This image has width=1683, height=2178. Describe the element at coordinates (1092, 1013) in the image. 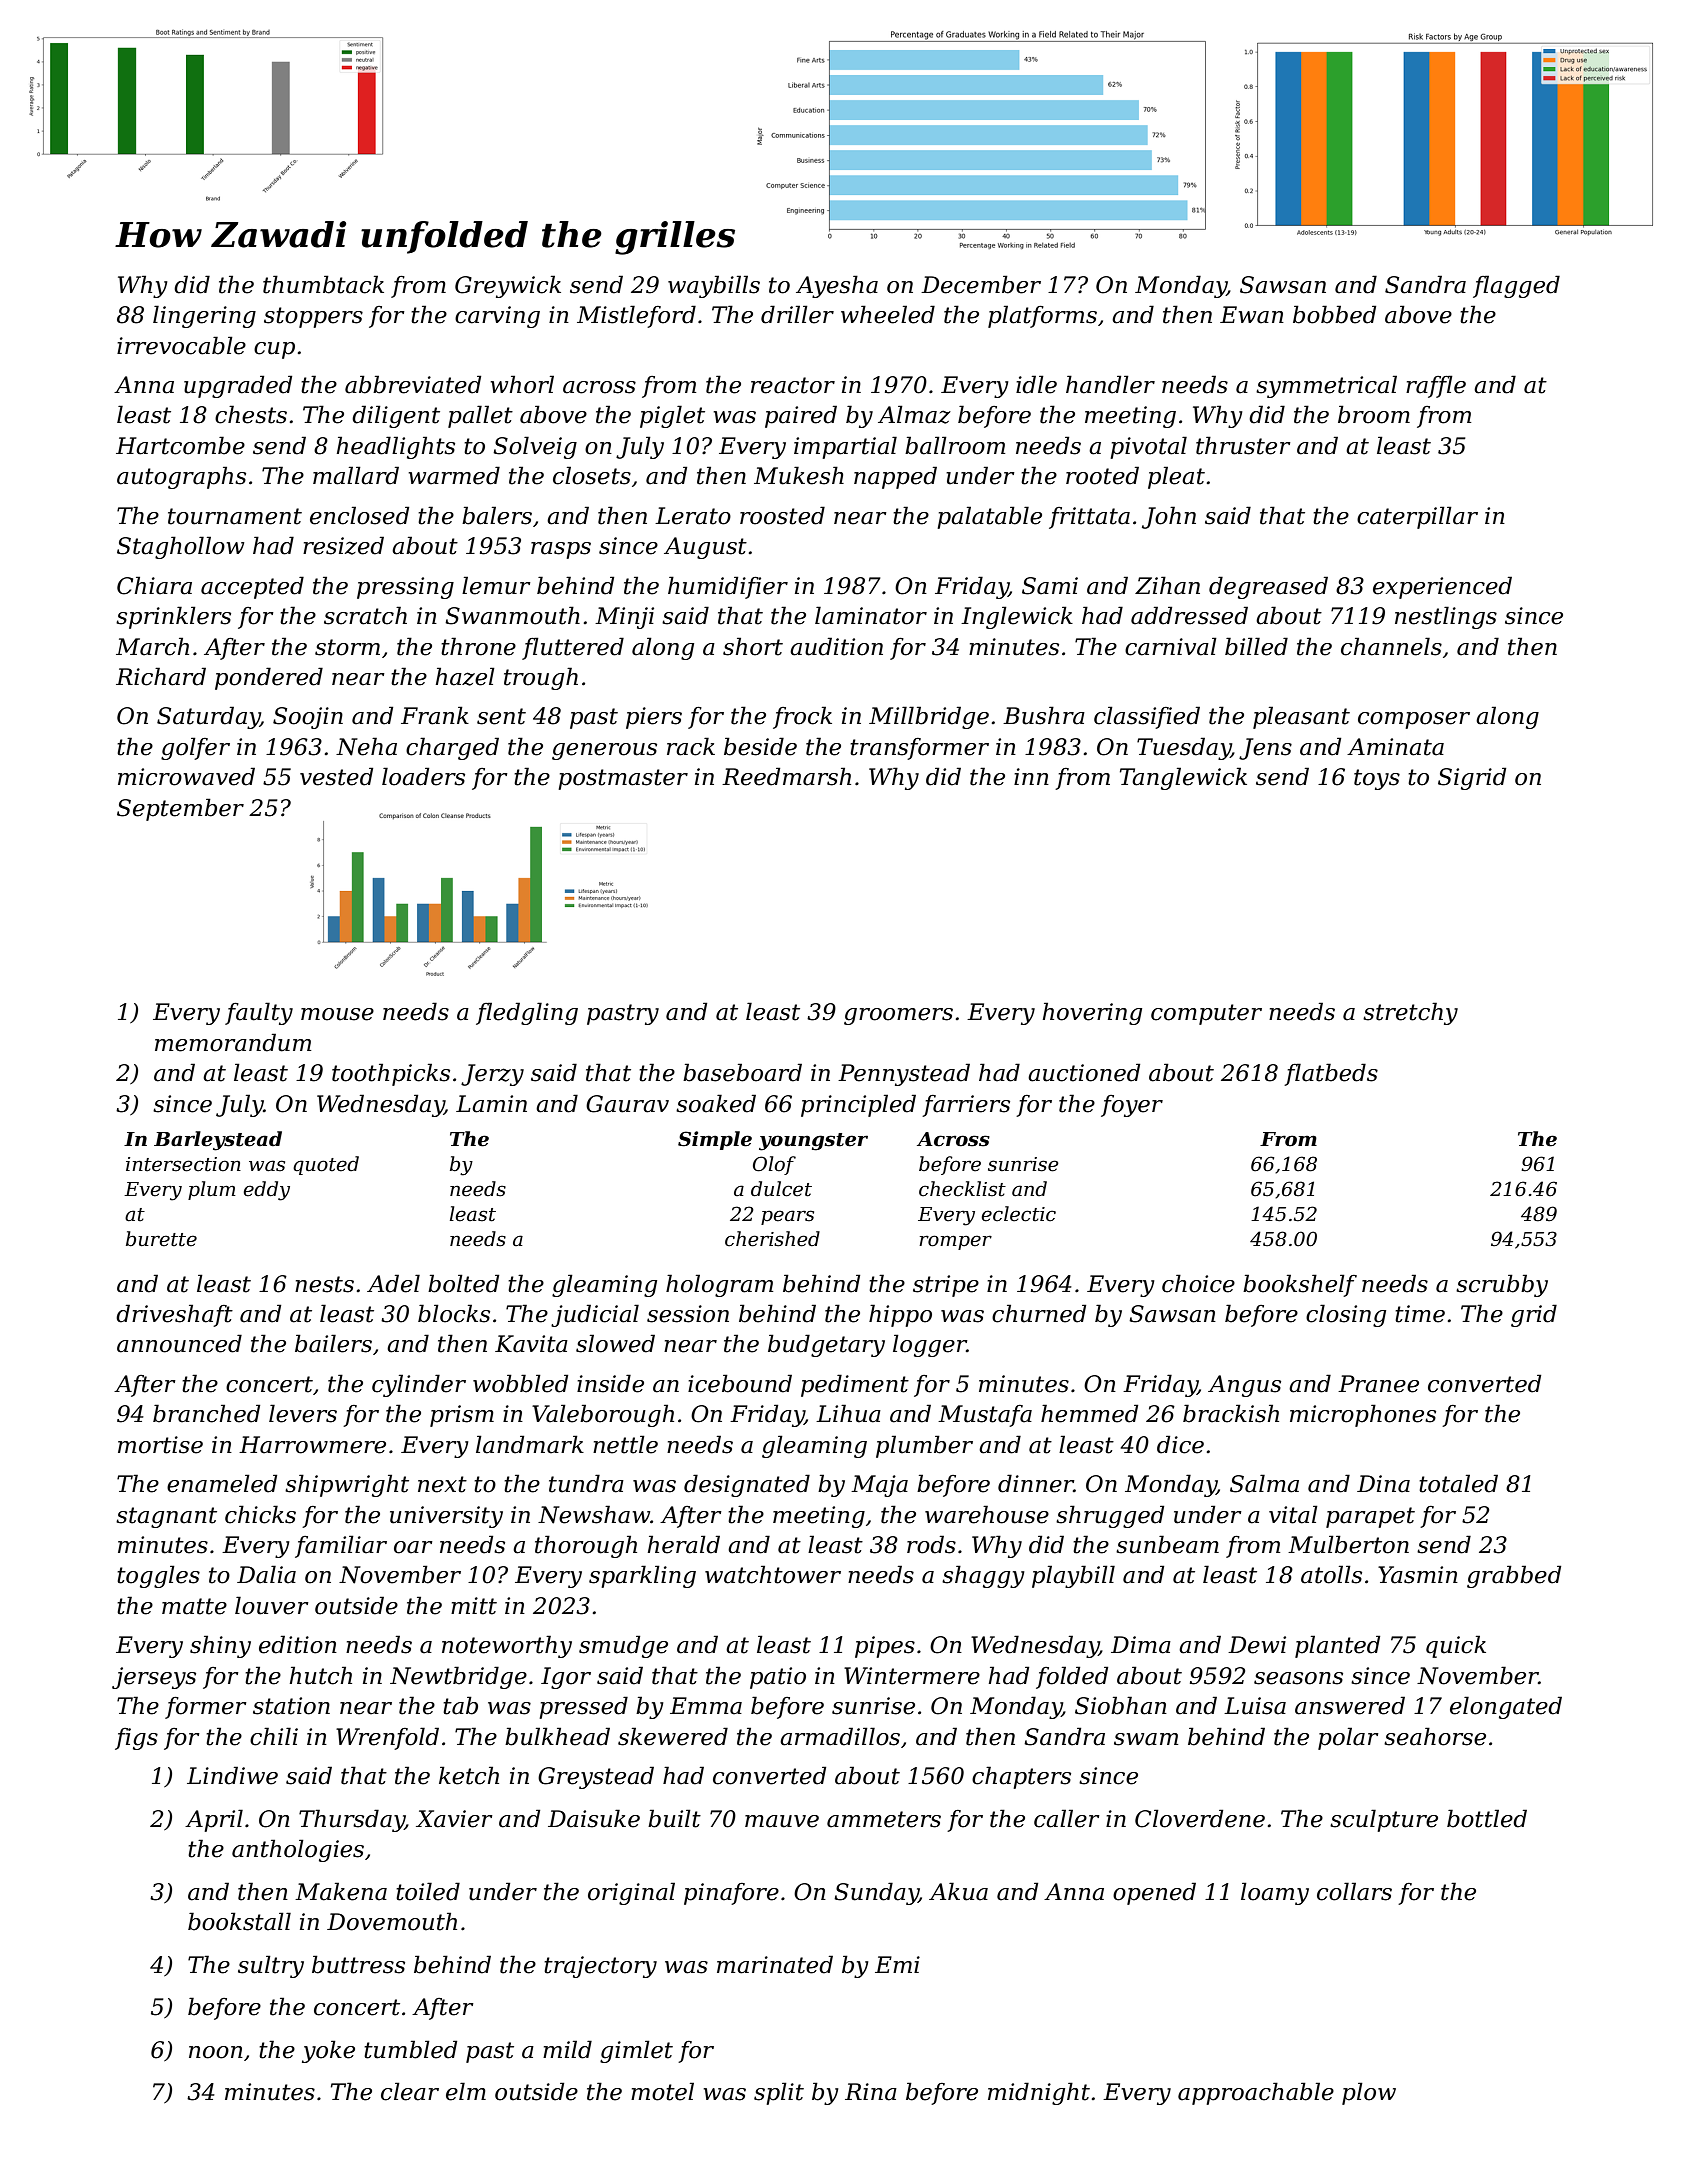

I see `hovering` at that location.
